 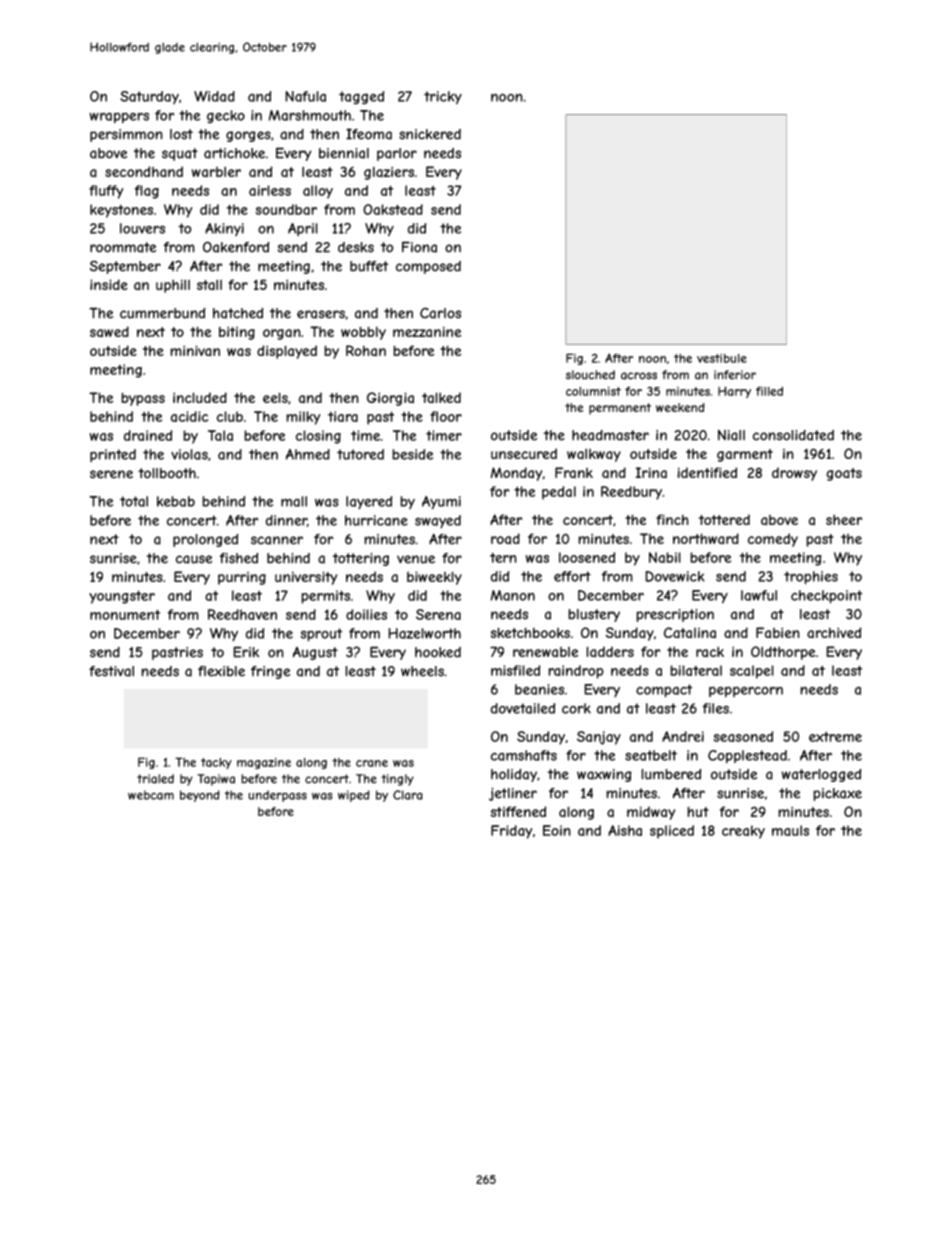 What do you see at coordinates (731, 435) in the image?
I see `Niall` at bounding box center [731, 435].
